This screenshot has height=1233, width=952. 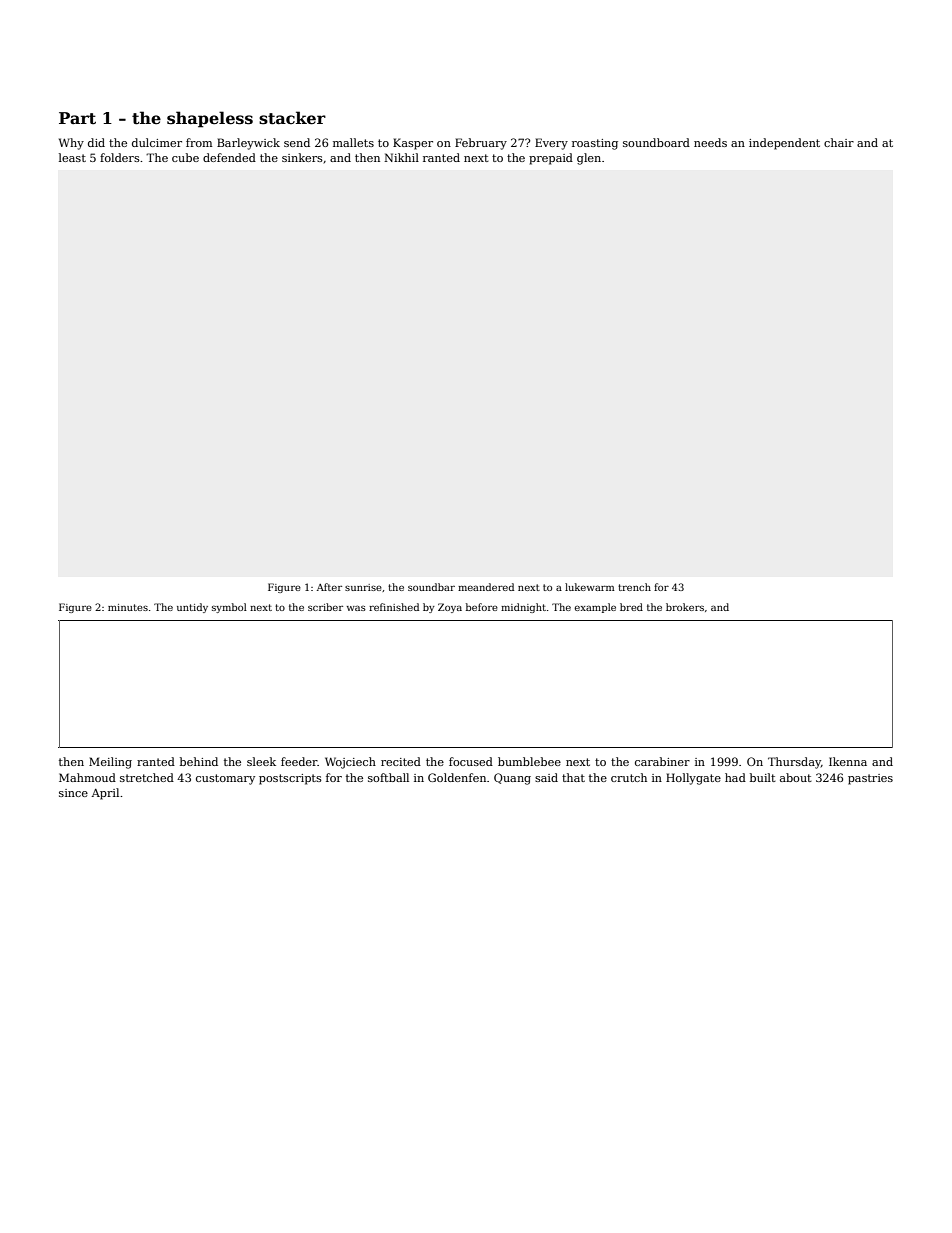 What do you see at coordinates (128, 607) in the screenshot?
I see `minutes` at bounding box center [128, 607].
